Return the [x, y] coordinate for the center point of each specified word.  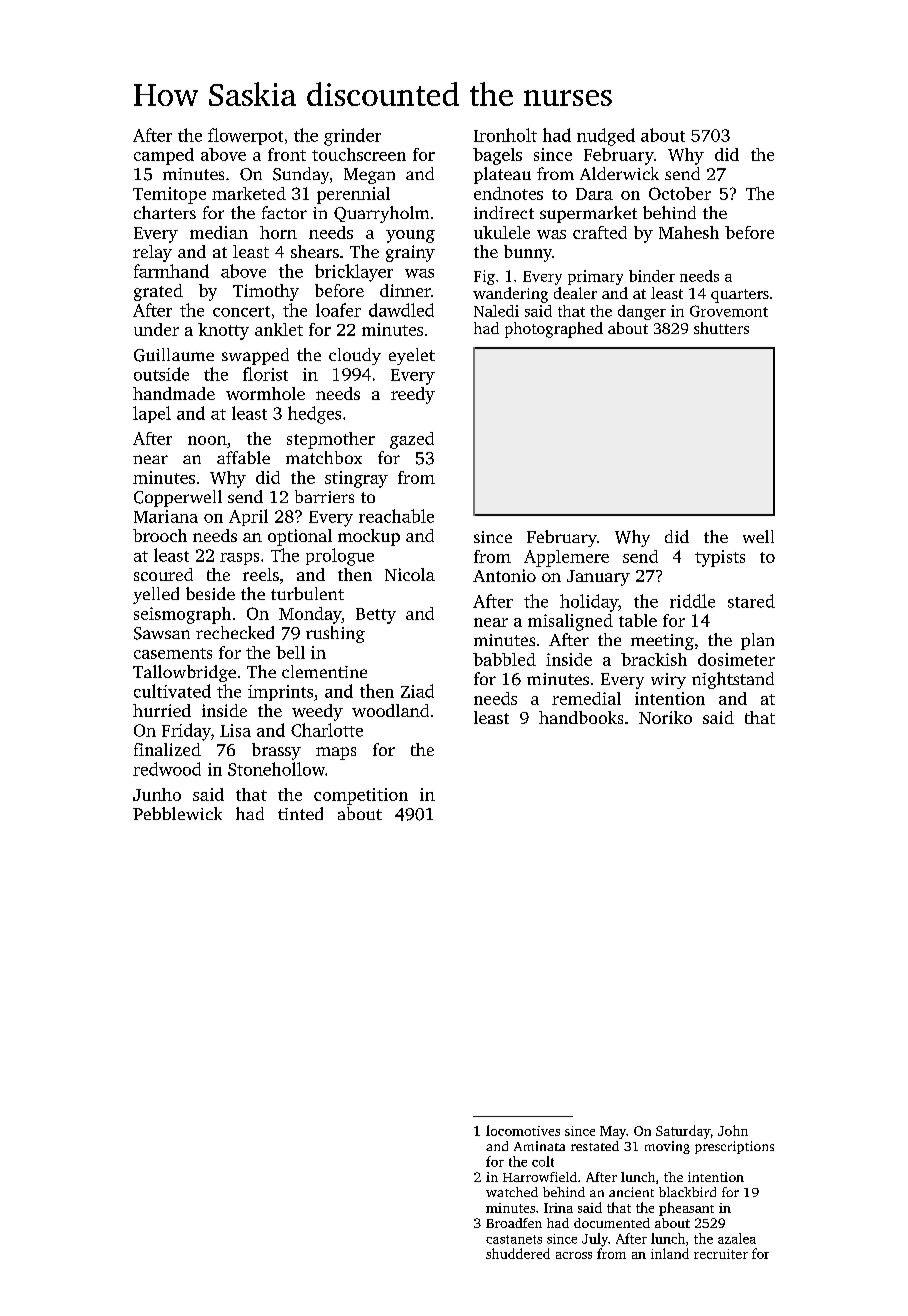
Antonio [504, 575]
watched [512, 1192]
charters [165, 212]
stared [751, 601]
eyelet [412, 356]
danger [642, 312]
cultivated [172, 691]
